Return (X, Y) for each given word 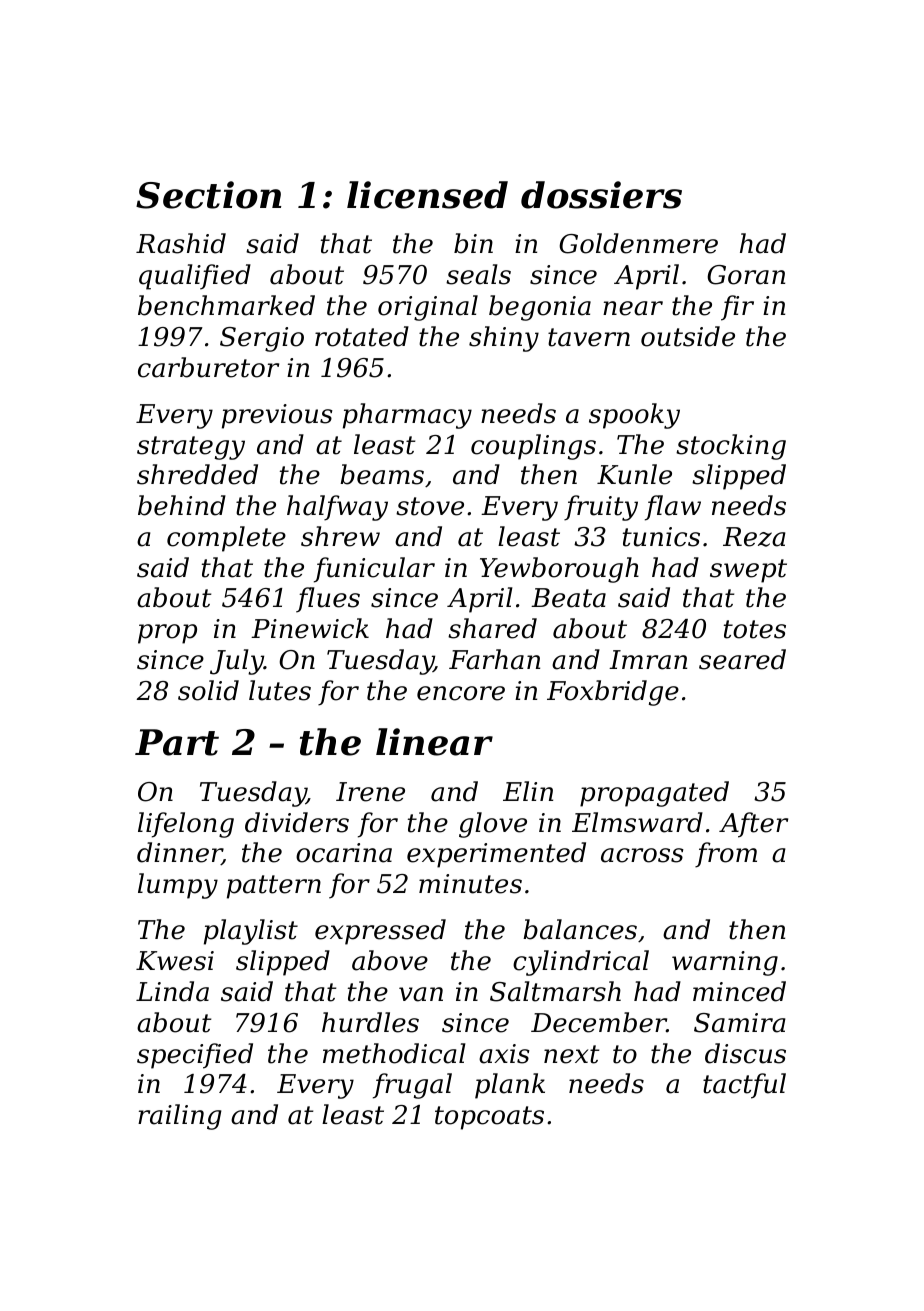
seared (742, 659)
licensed (427, 195)
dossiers (601, 195)
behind (182, 505)
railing (180, 1117)
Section (208, 195)
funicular (374, 570)
